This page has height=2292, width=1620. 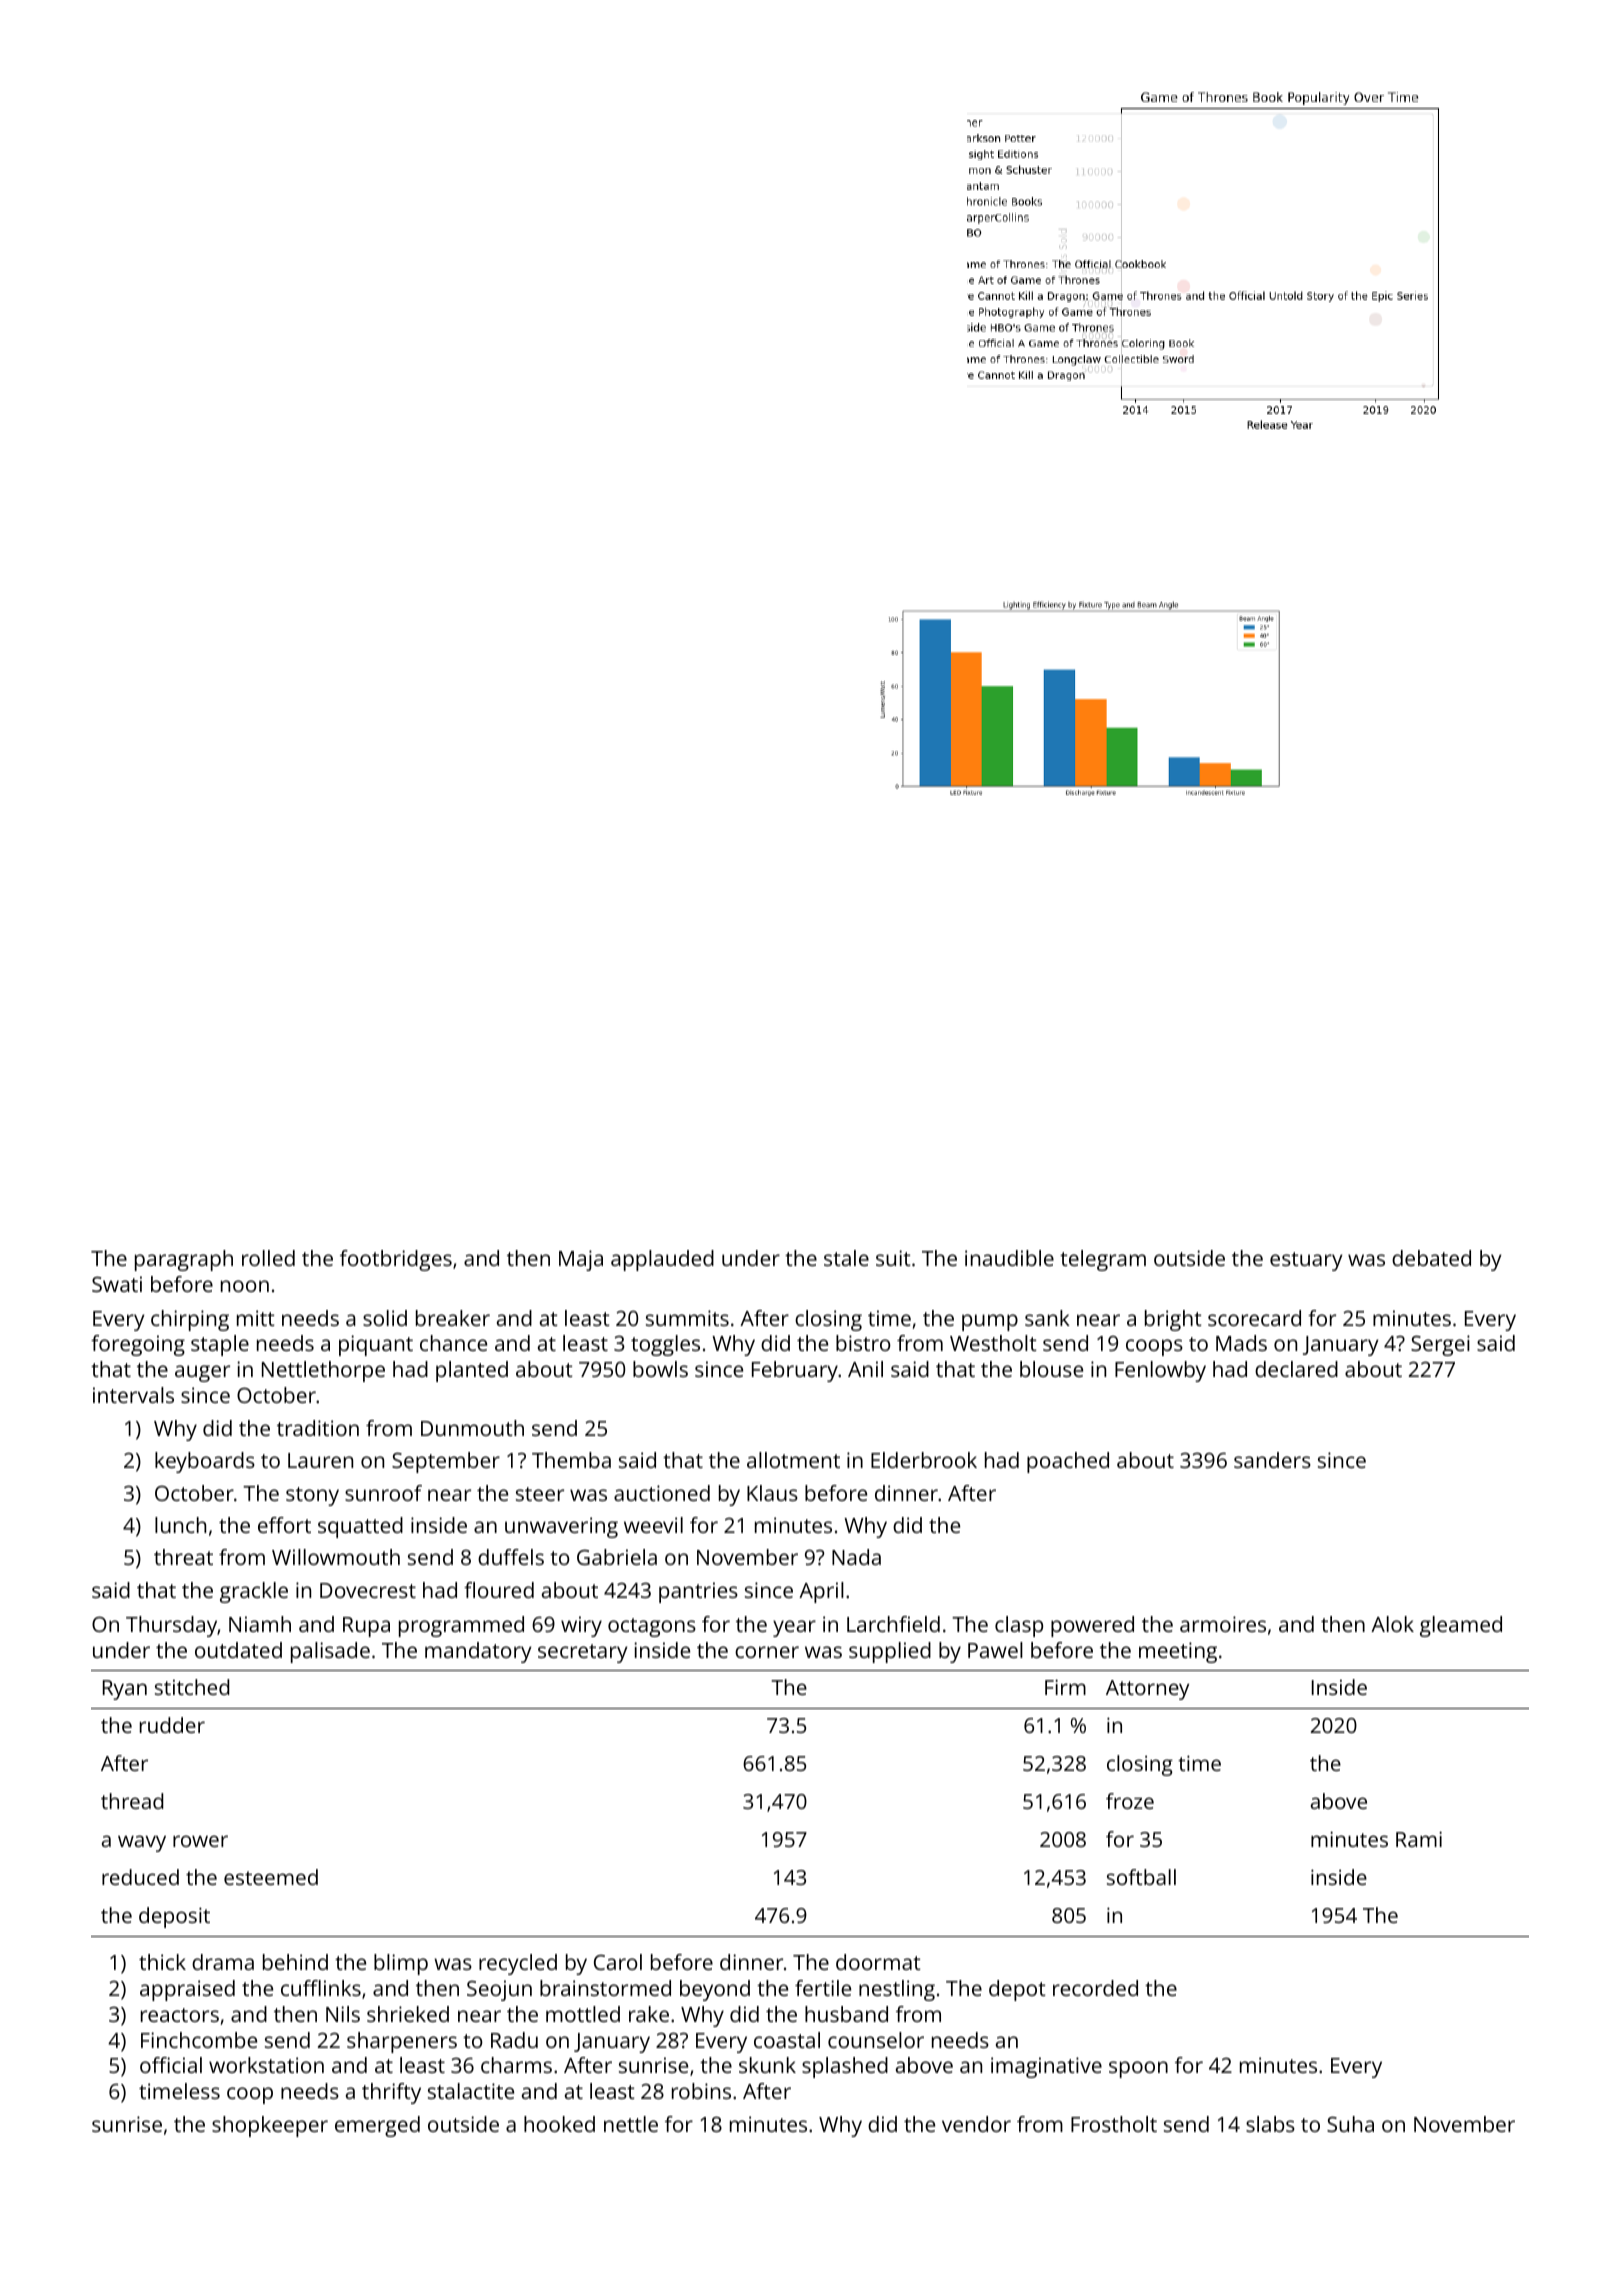 What do you see at coordinates (1350, 2124) in the page?
I see `Suha` at bounding box center [1350, 2124].
